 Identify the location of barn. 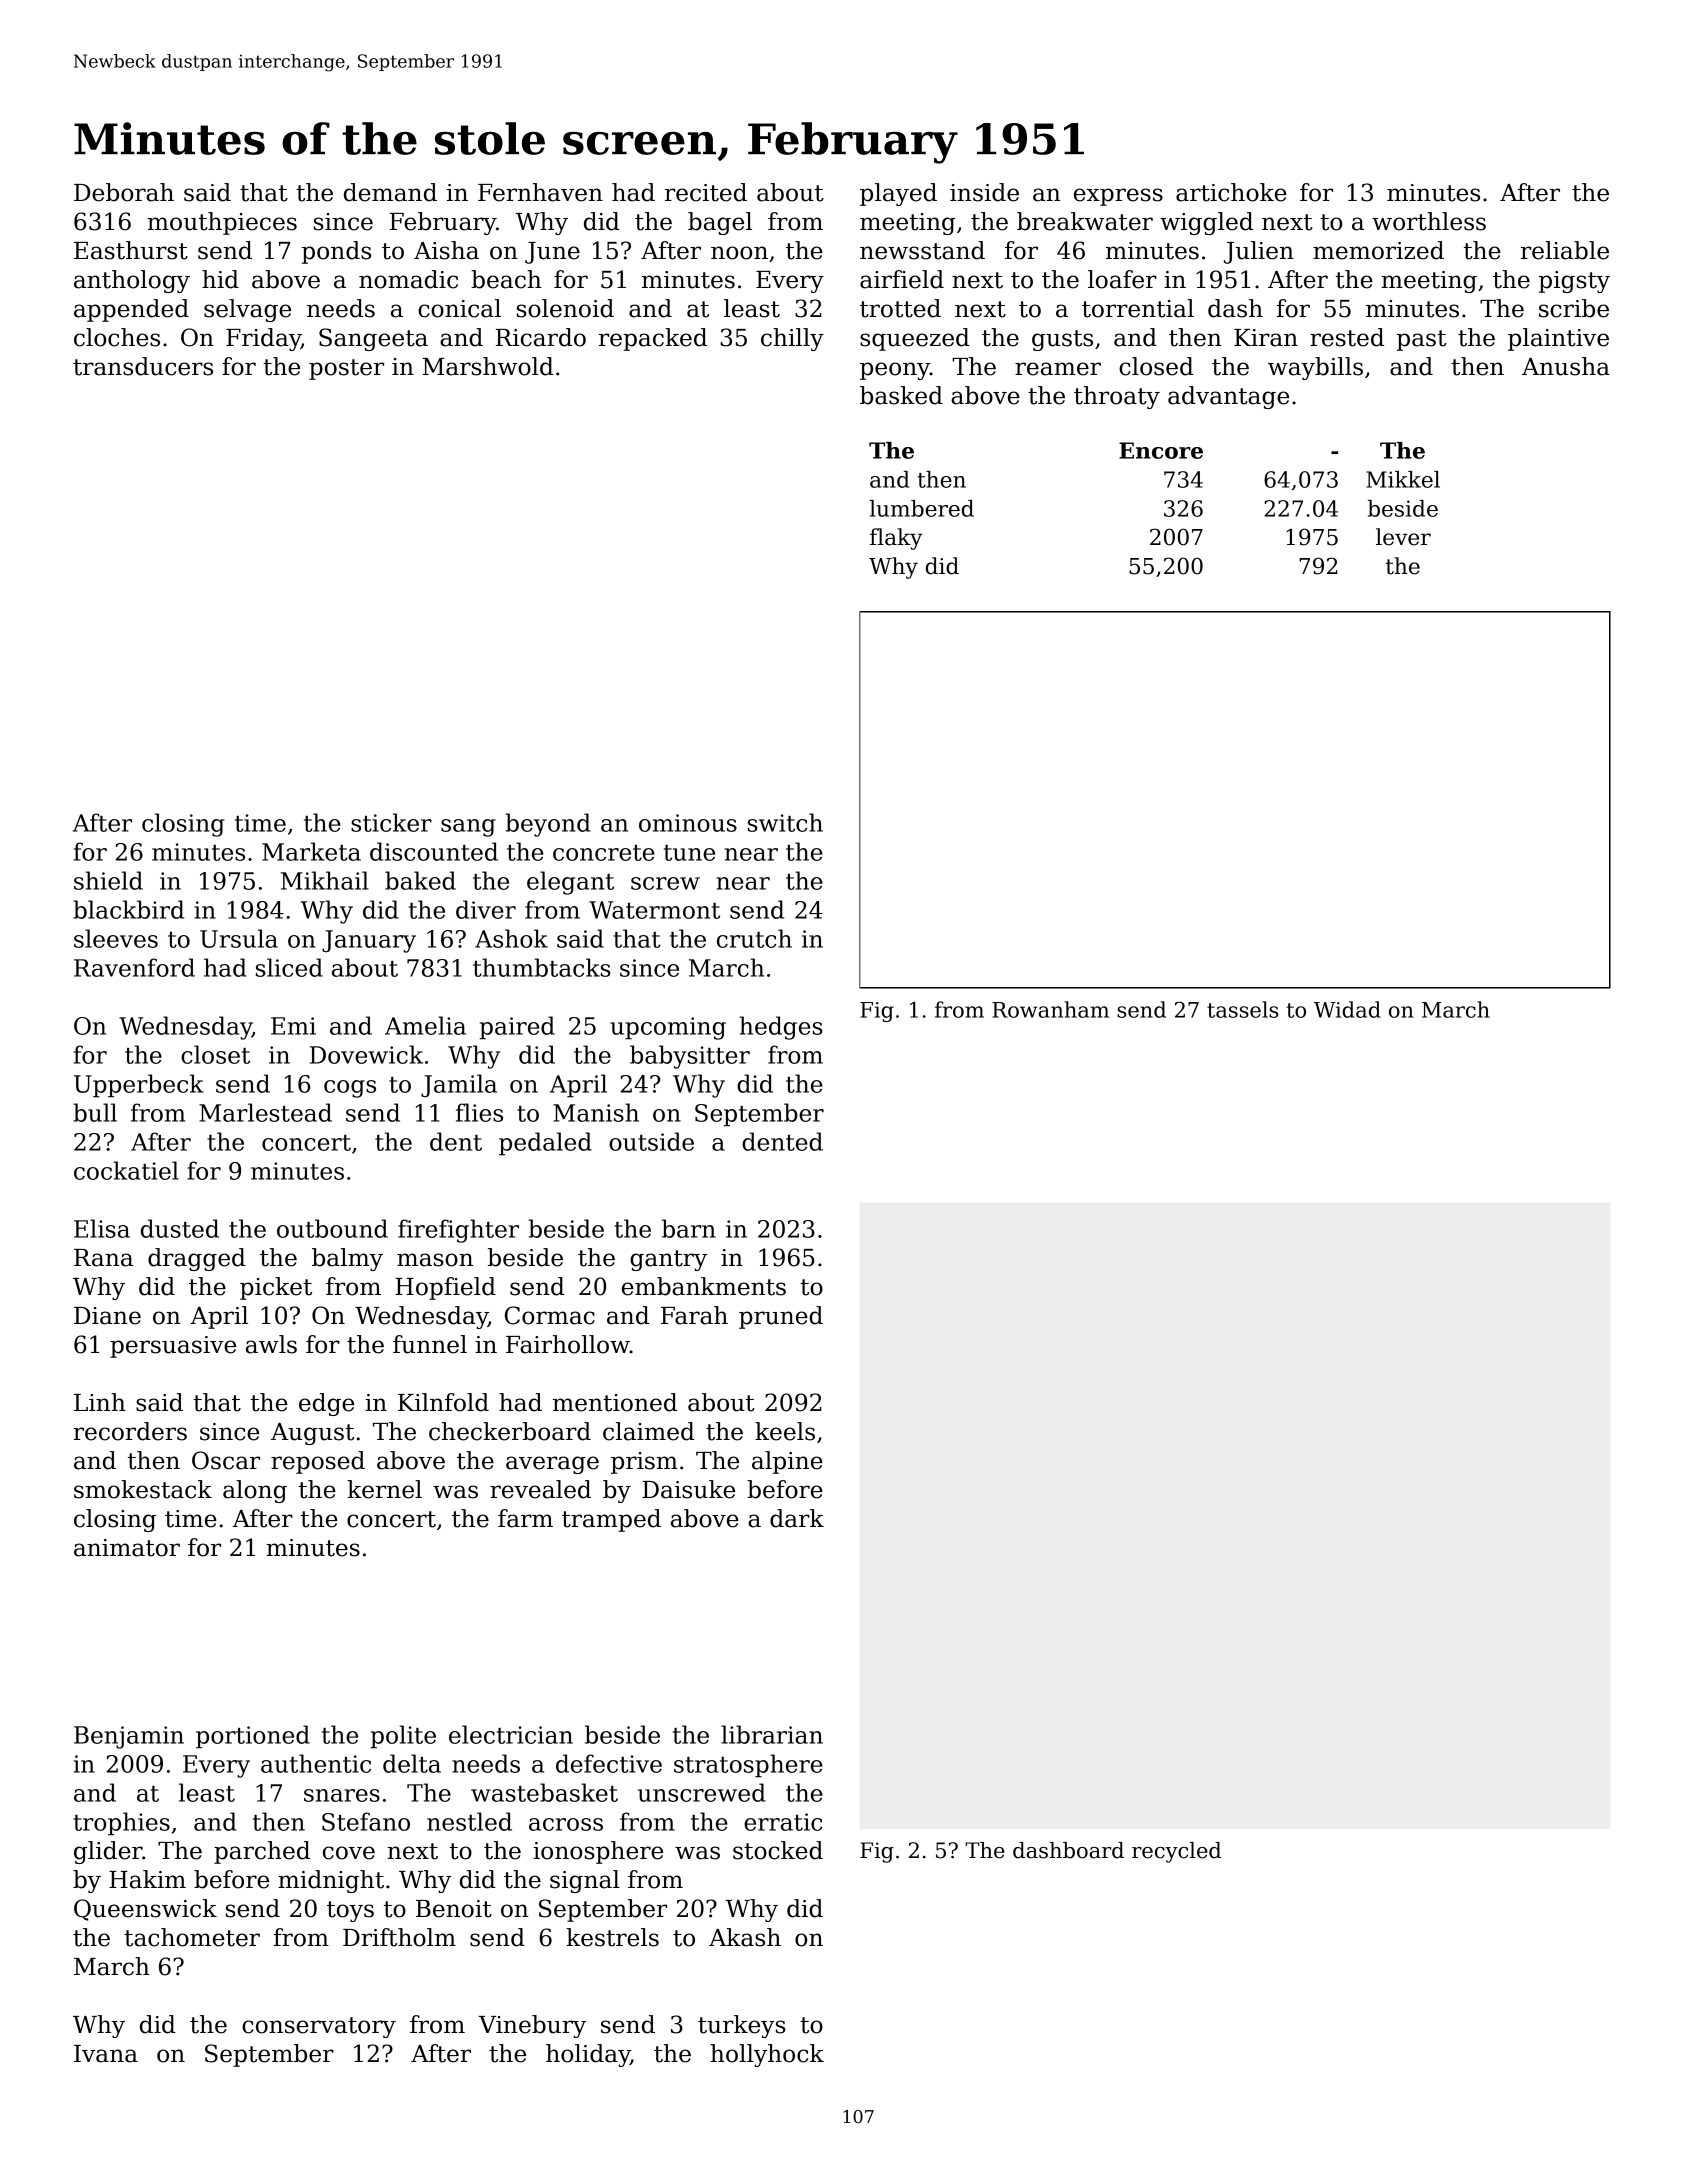
(689, 1228).
